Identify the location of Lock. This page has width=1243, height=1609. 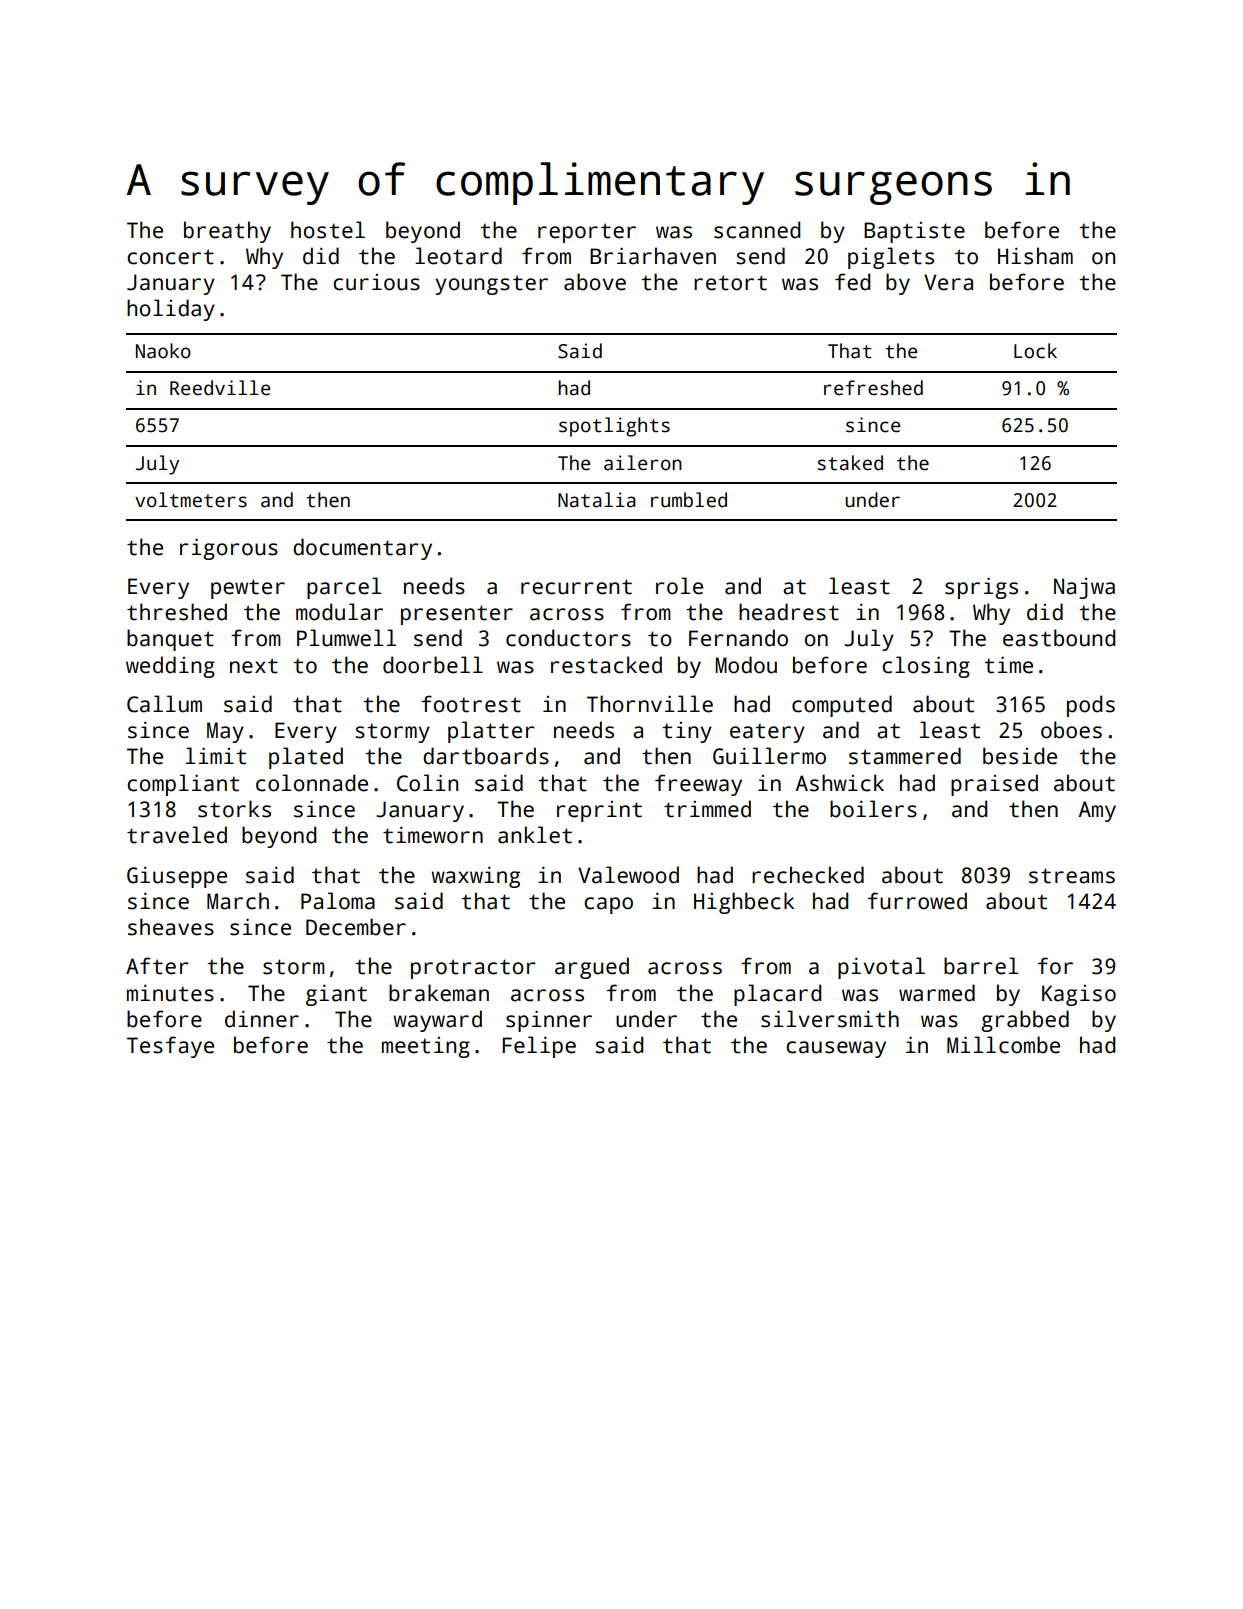
(1035, 351).
